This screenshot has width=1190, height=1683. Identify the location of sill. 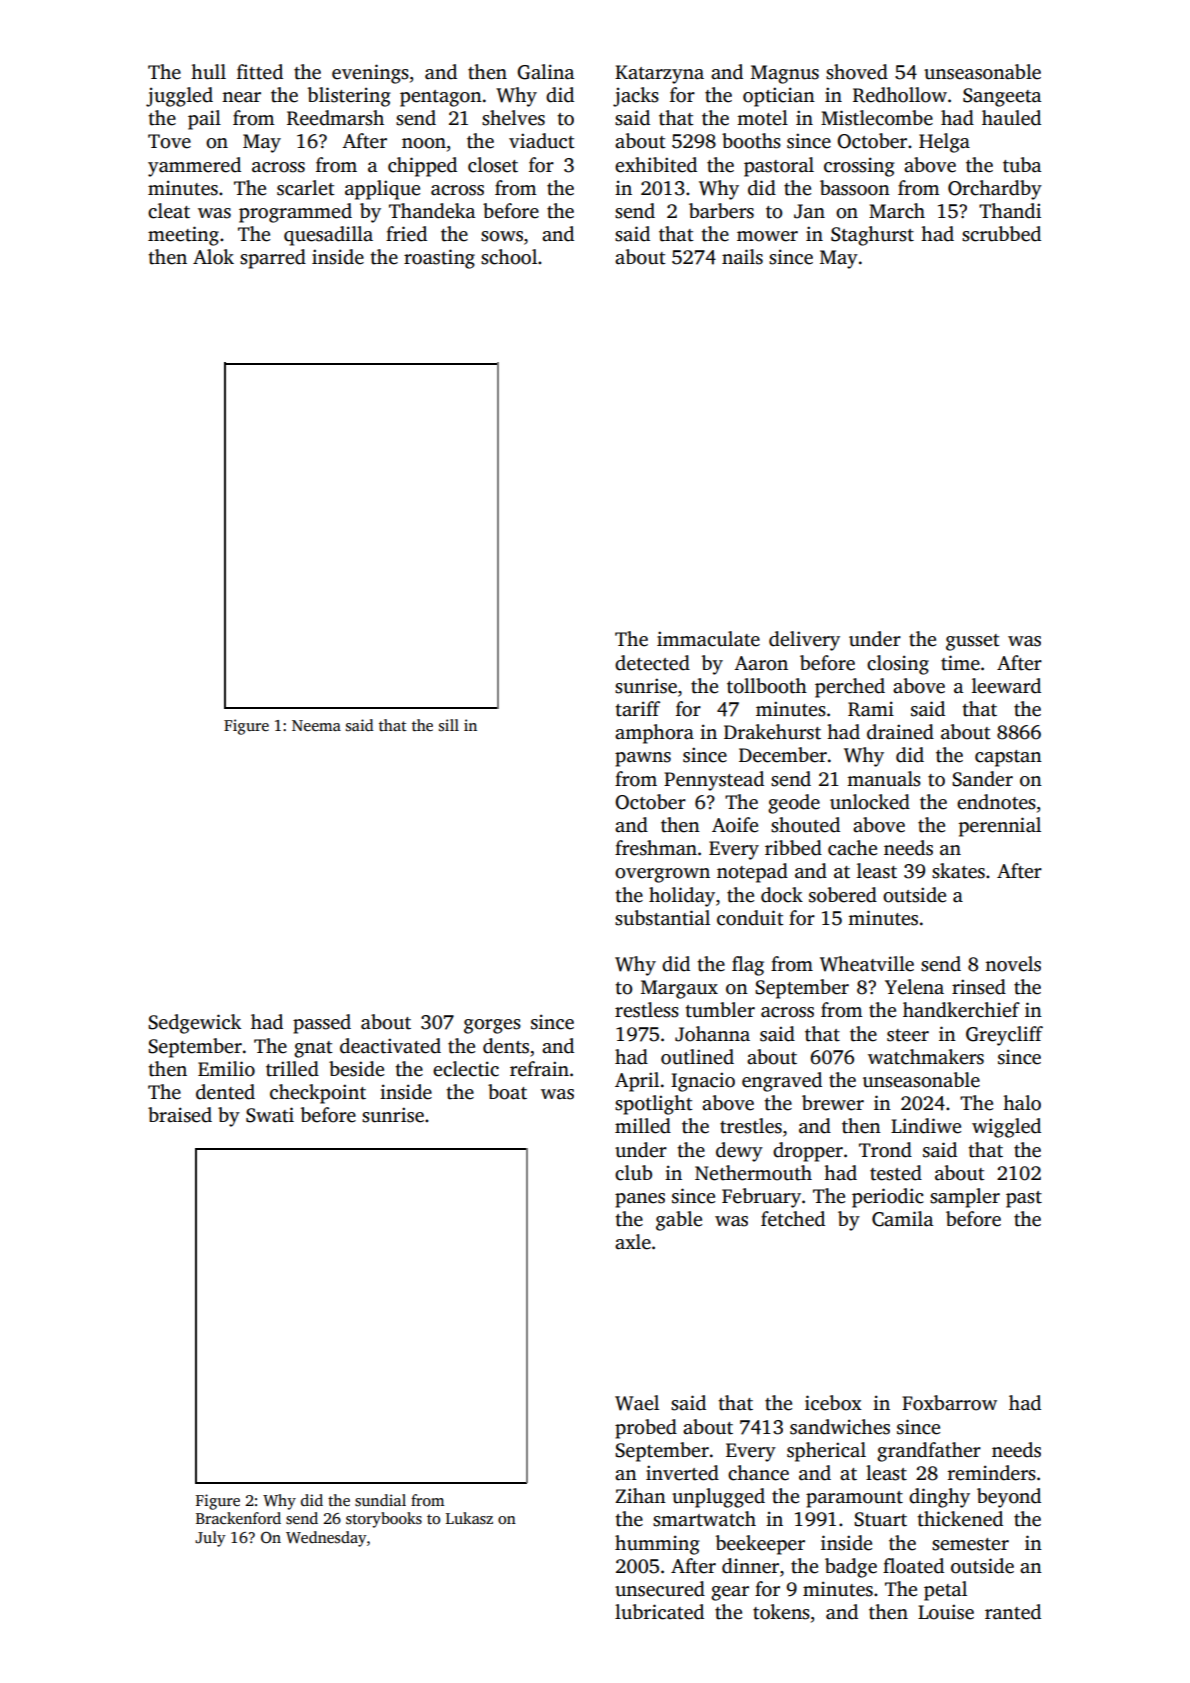
(449, 725).
